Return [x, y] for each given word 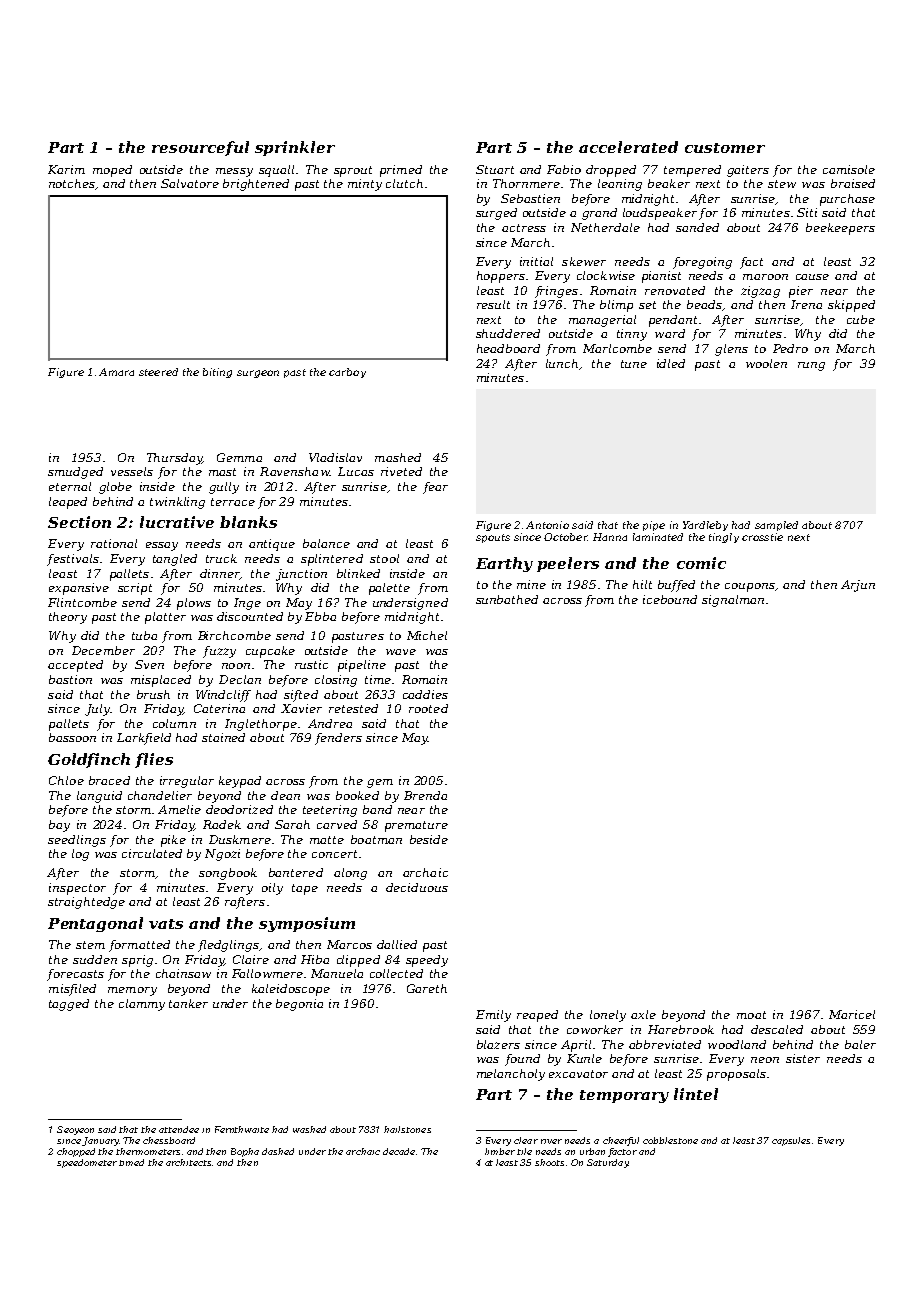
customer [725, 148]
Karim [66, 169]
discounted [250, 616]
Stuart [495, 169]
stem [90, 945]
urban [592, 1151]
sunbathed [507, 599]
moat [751, 1015]
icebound [670, 599]
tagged [69, 1005]
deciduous [417, 887]
